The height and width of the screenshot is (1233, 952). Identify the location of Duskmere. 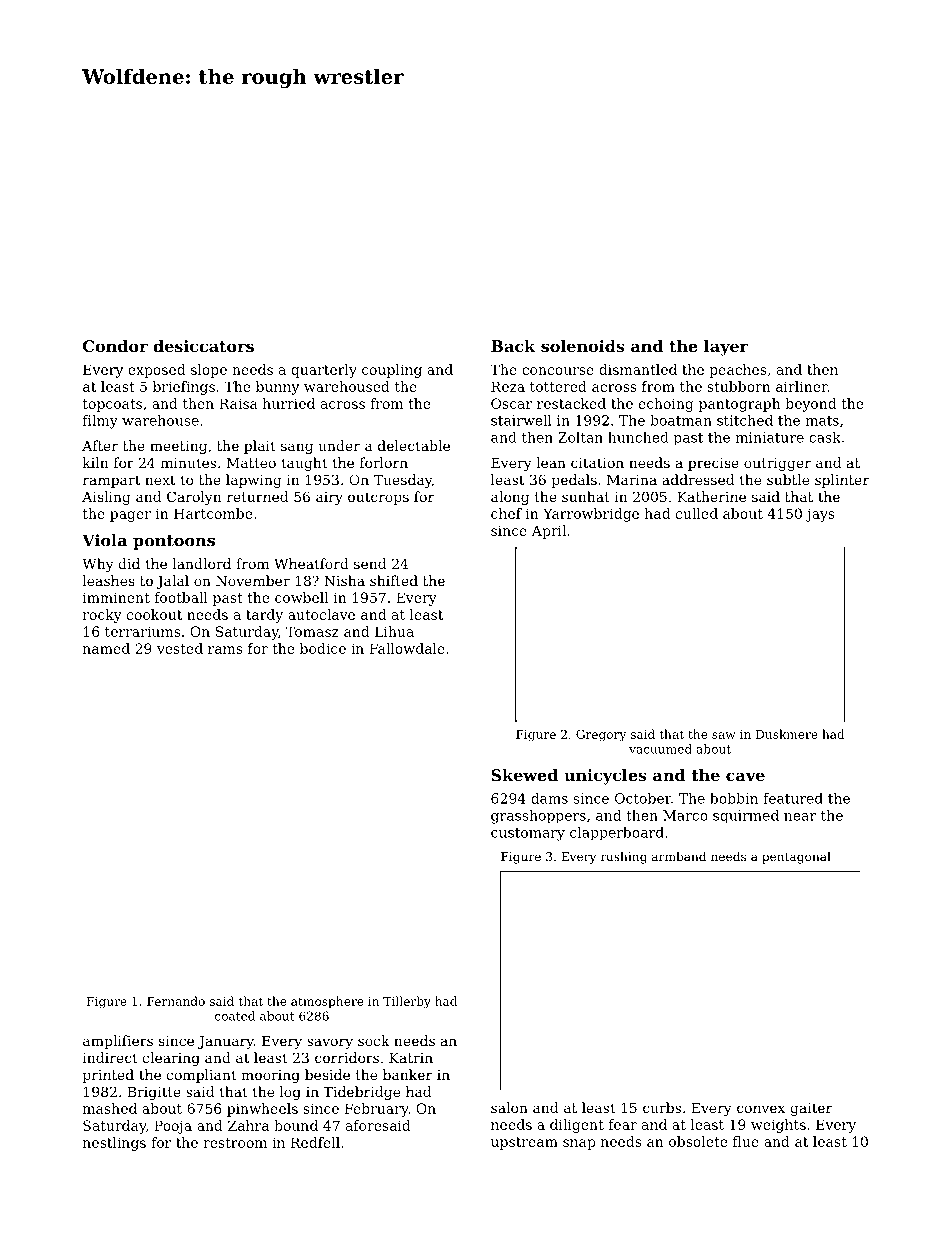
(787, 734).
